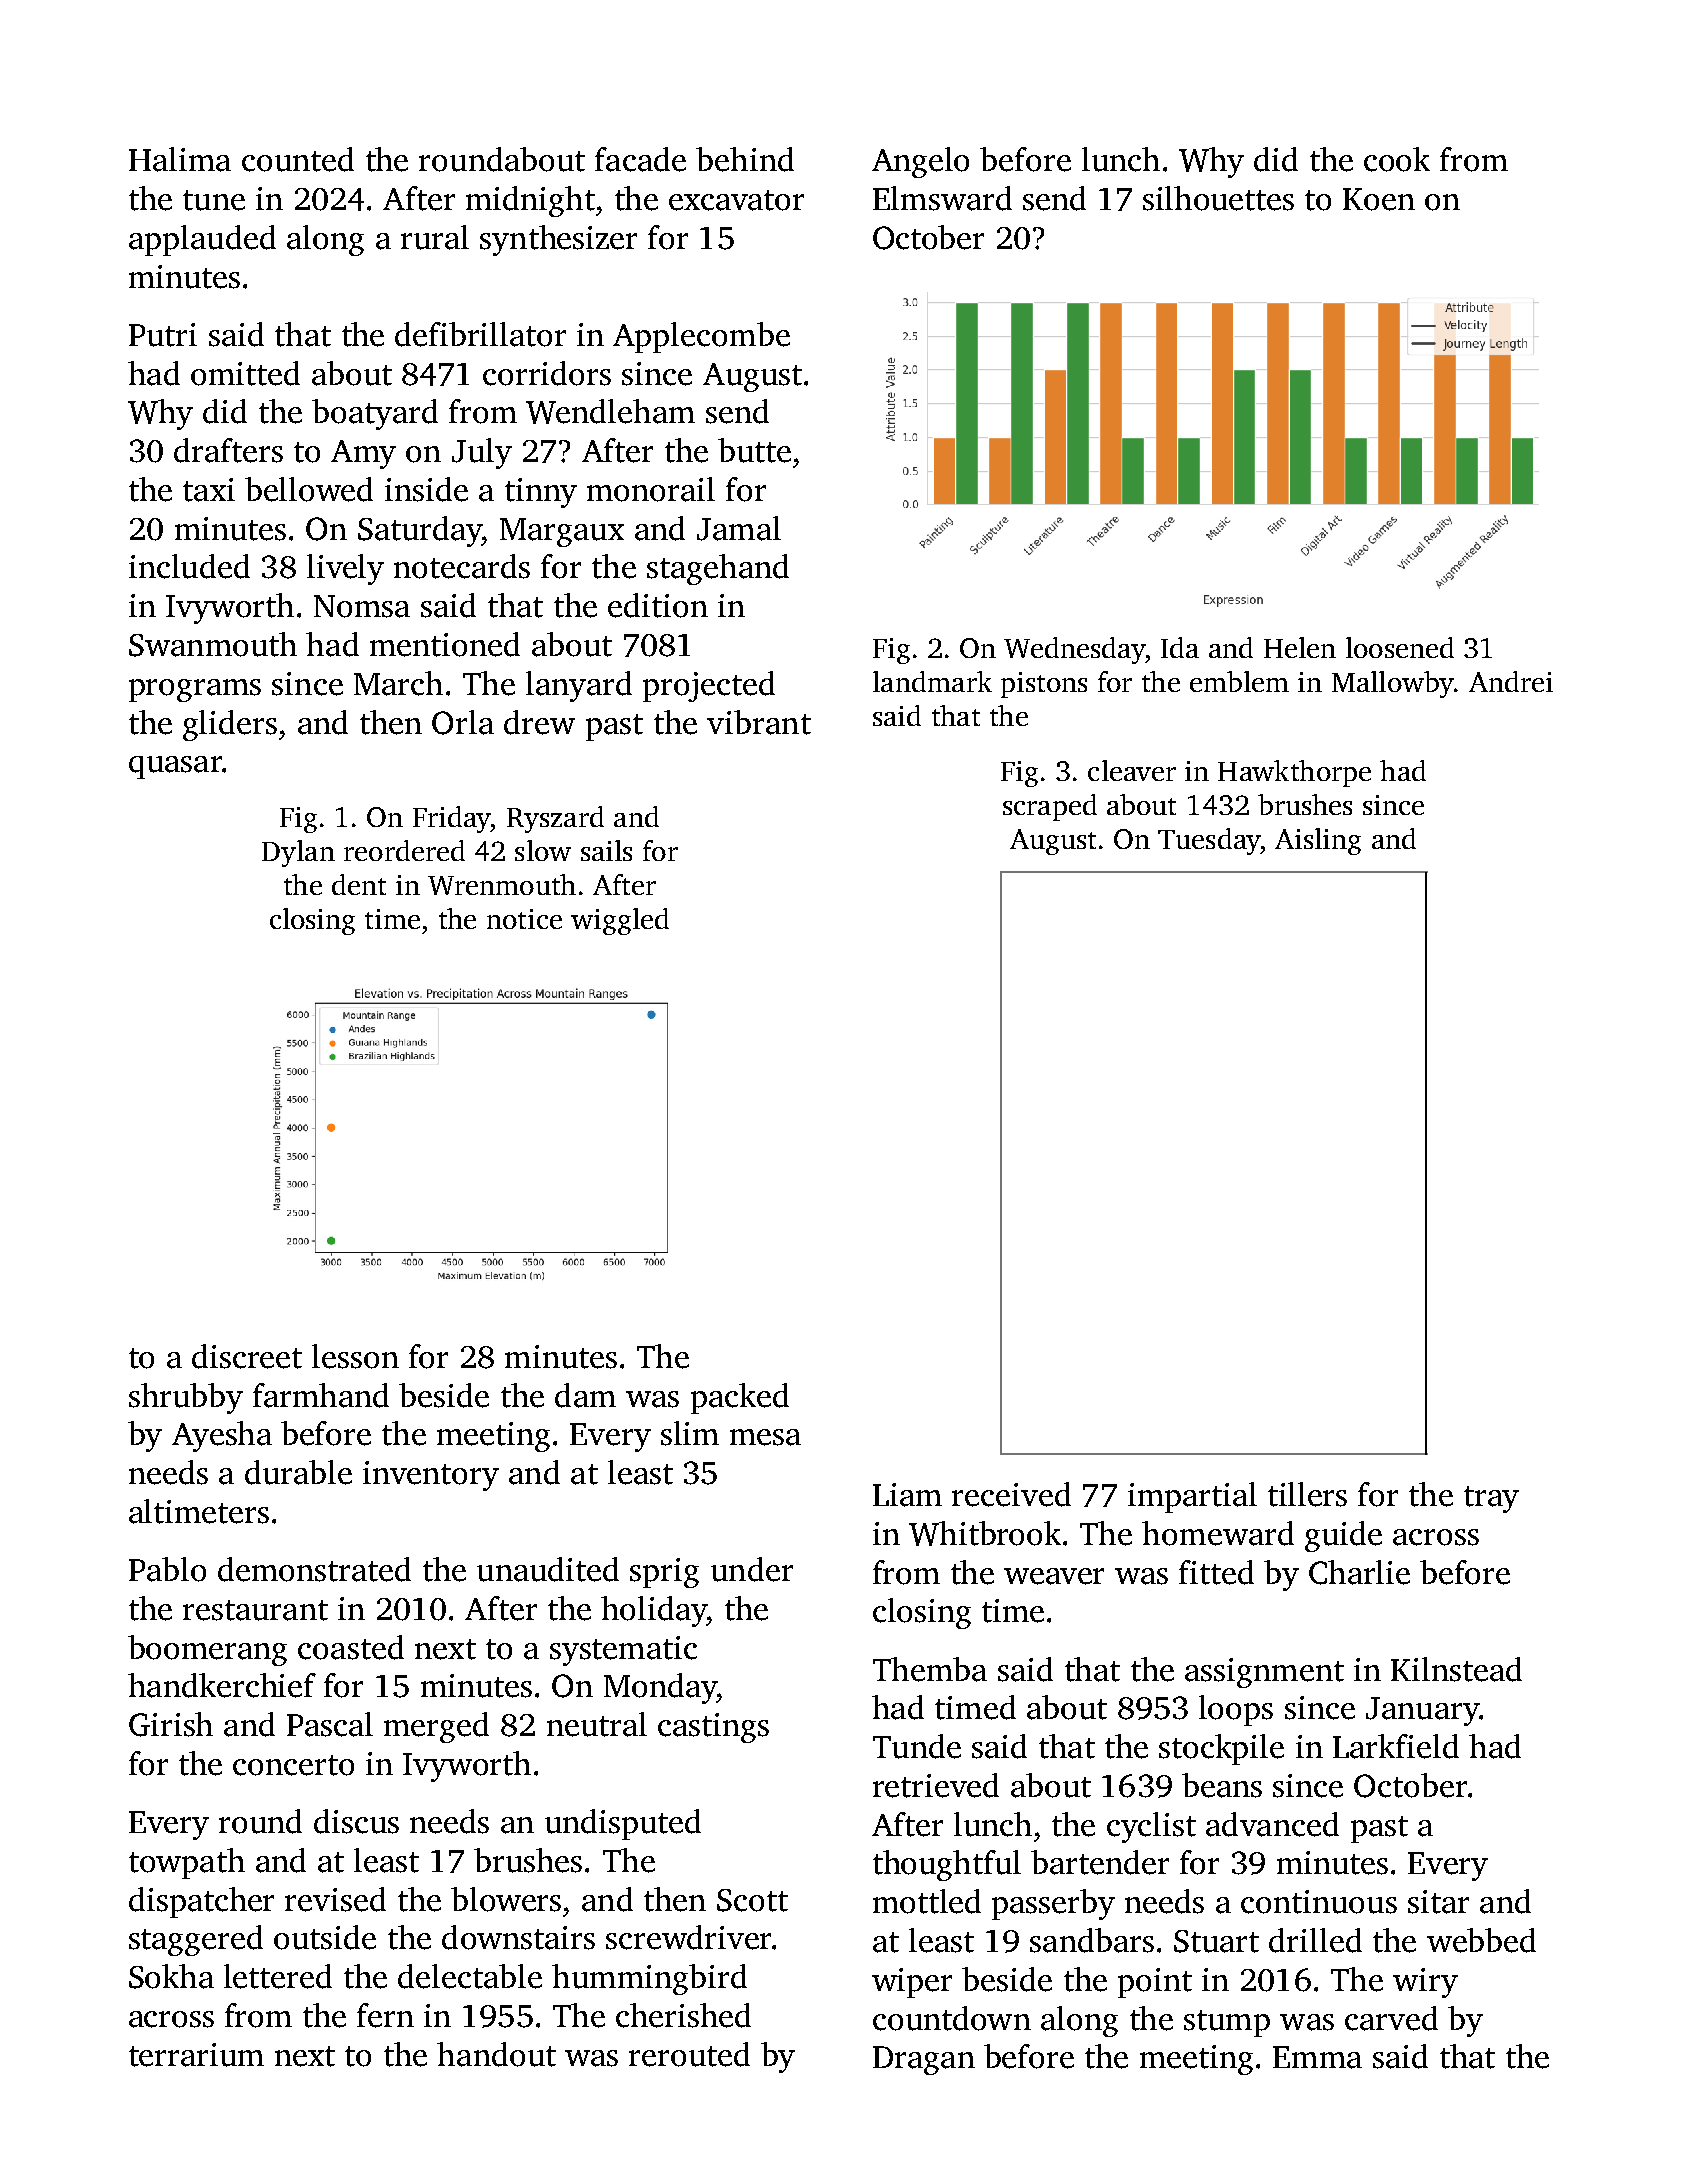 The width and height of the page is (1683, 2178). I want to click on discreet, so click(247, 1356).
